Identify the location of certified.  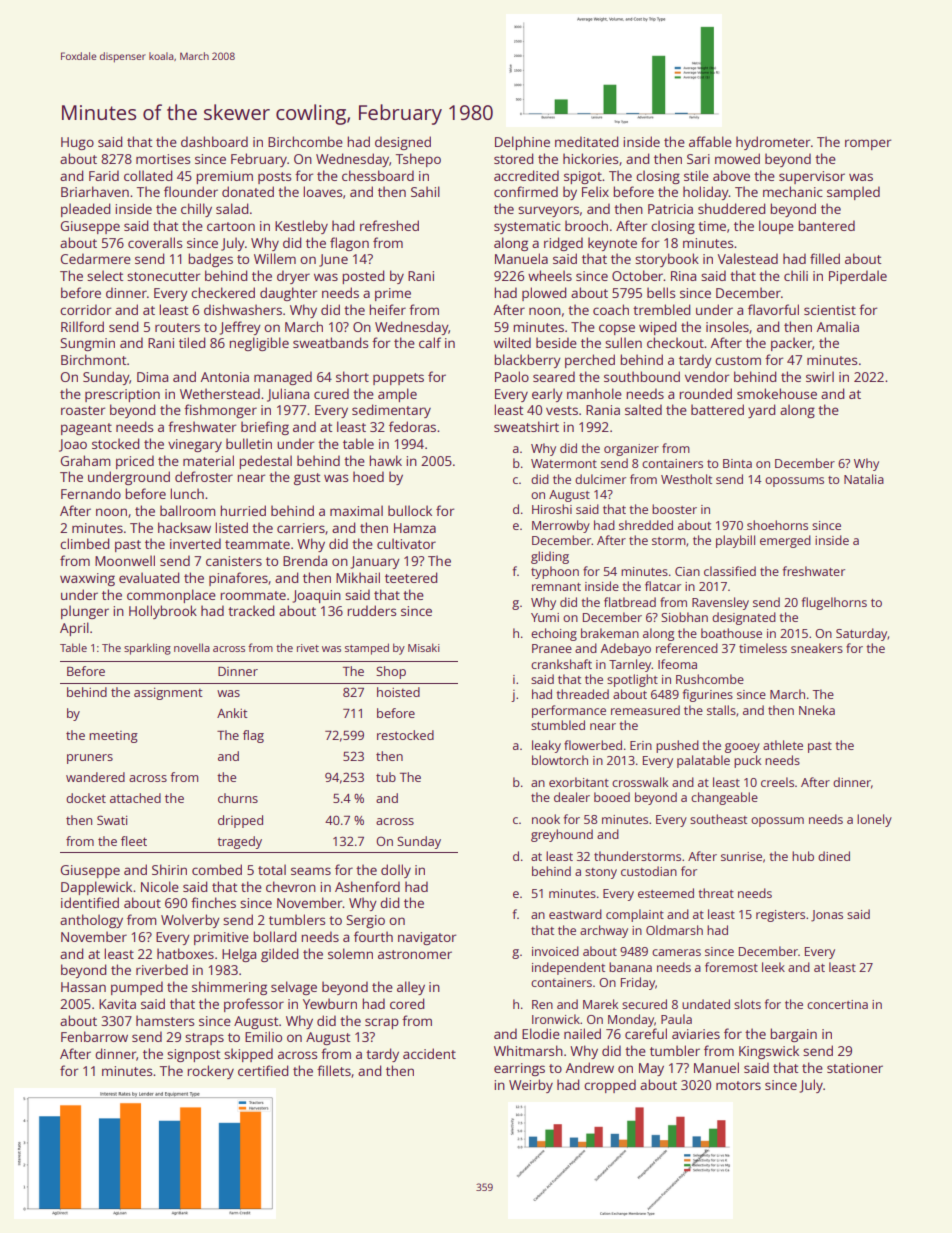
(263, 1070).
